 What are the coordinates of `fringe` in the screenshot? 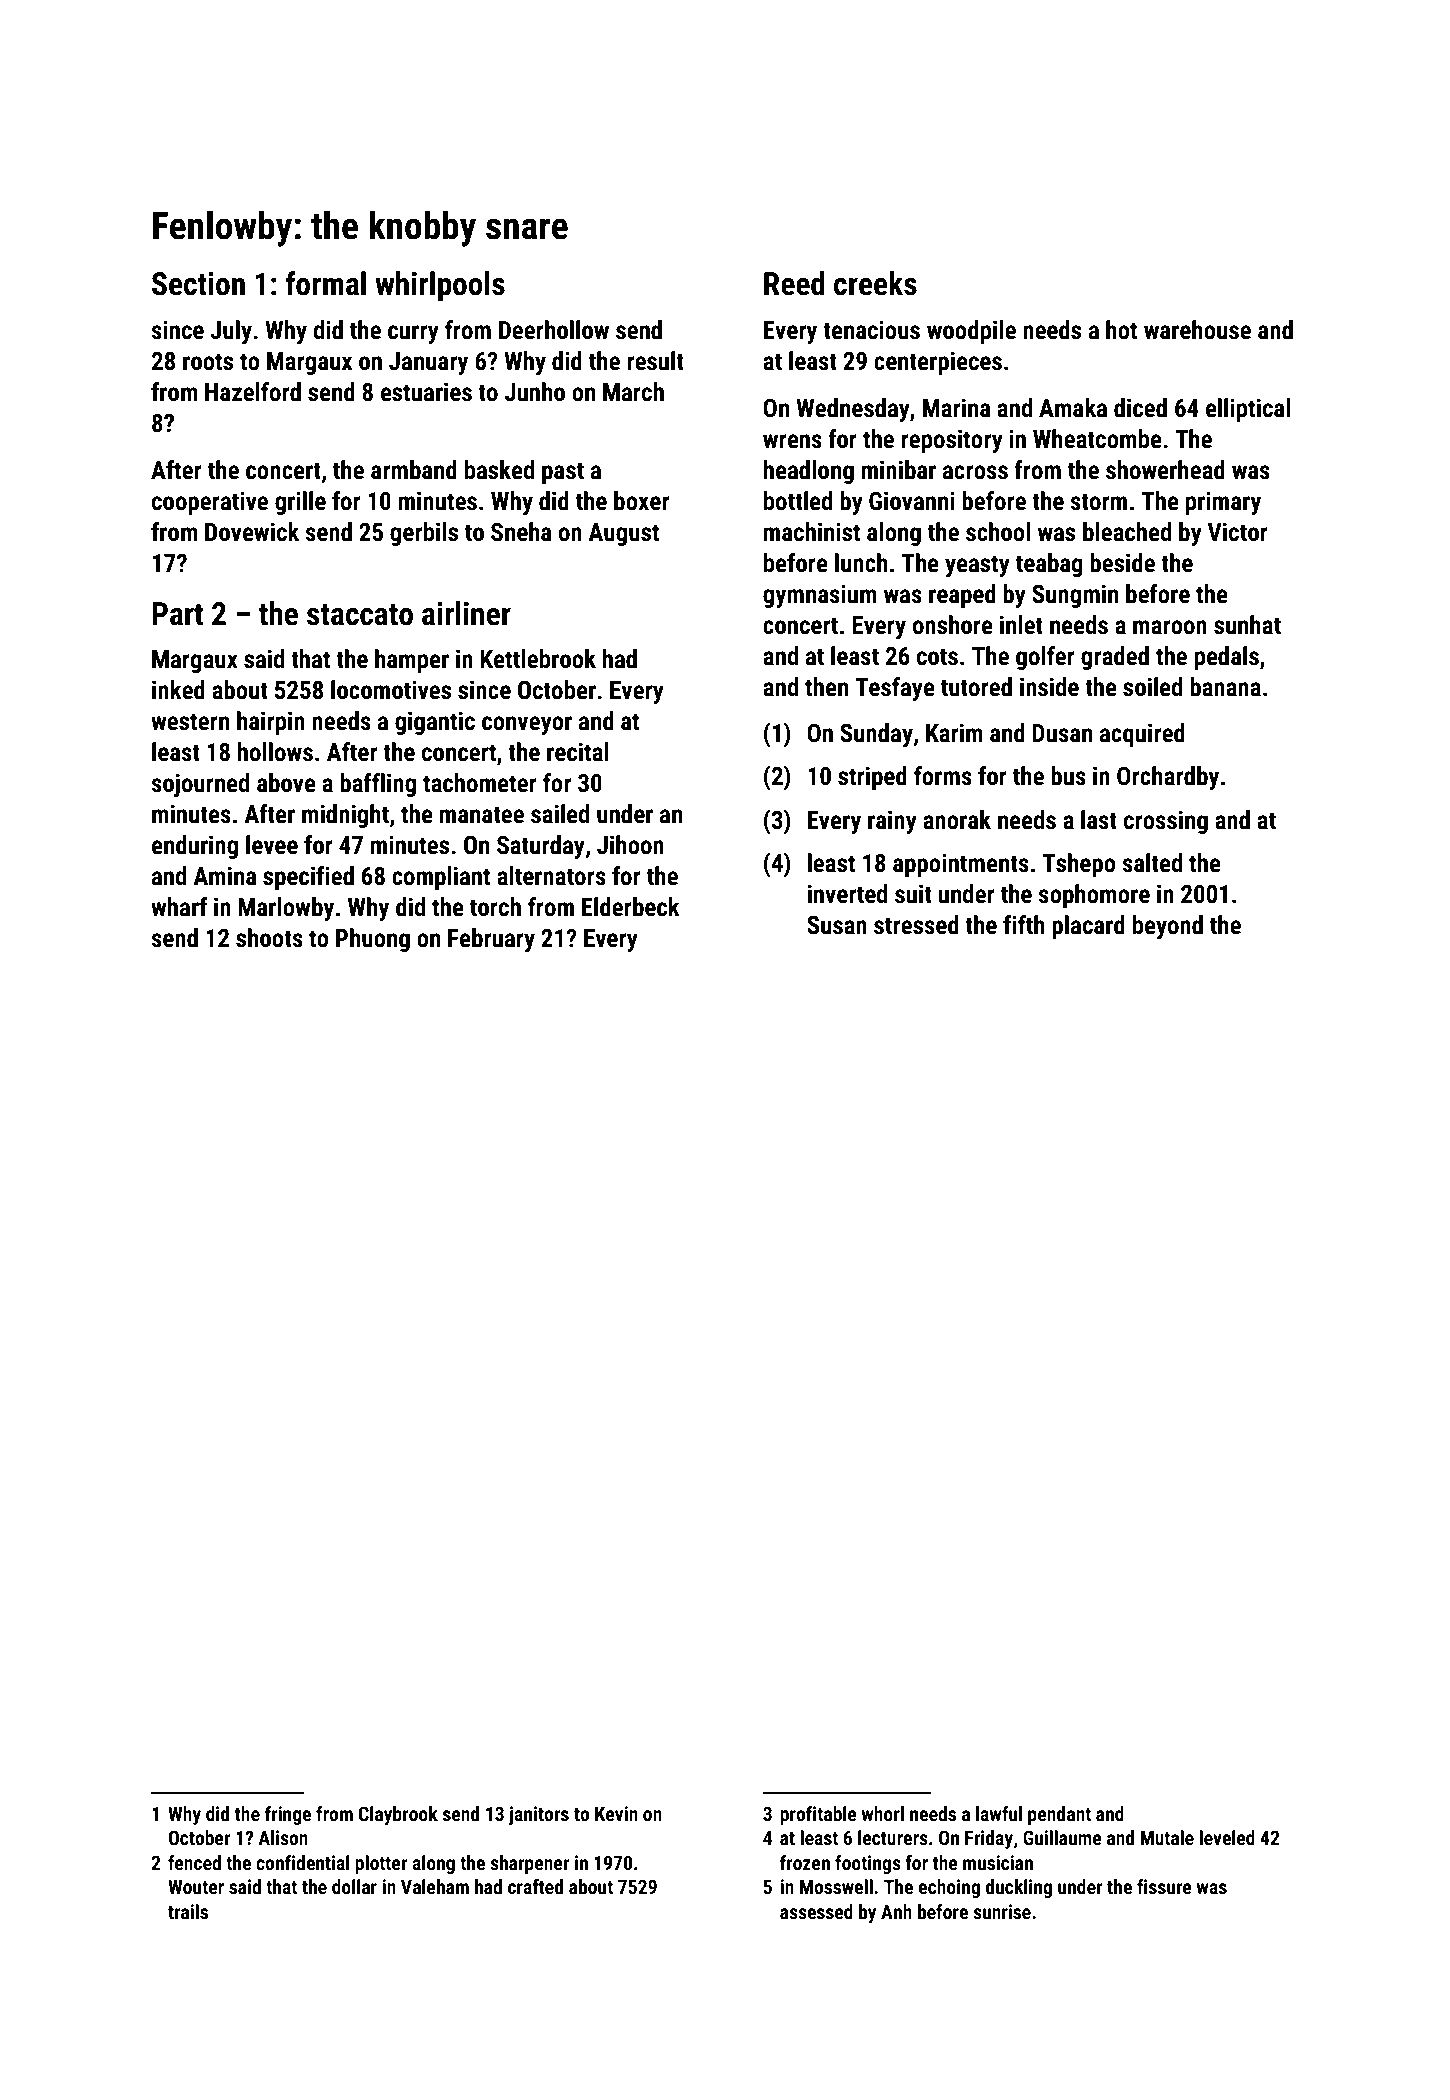 It's located at (288, 1815).
